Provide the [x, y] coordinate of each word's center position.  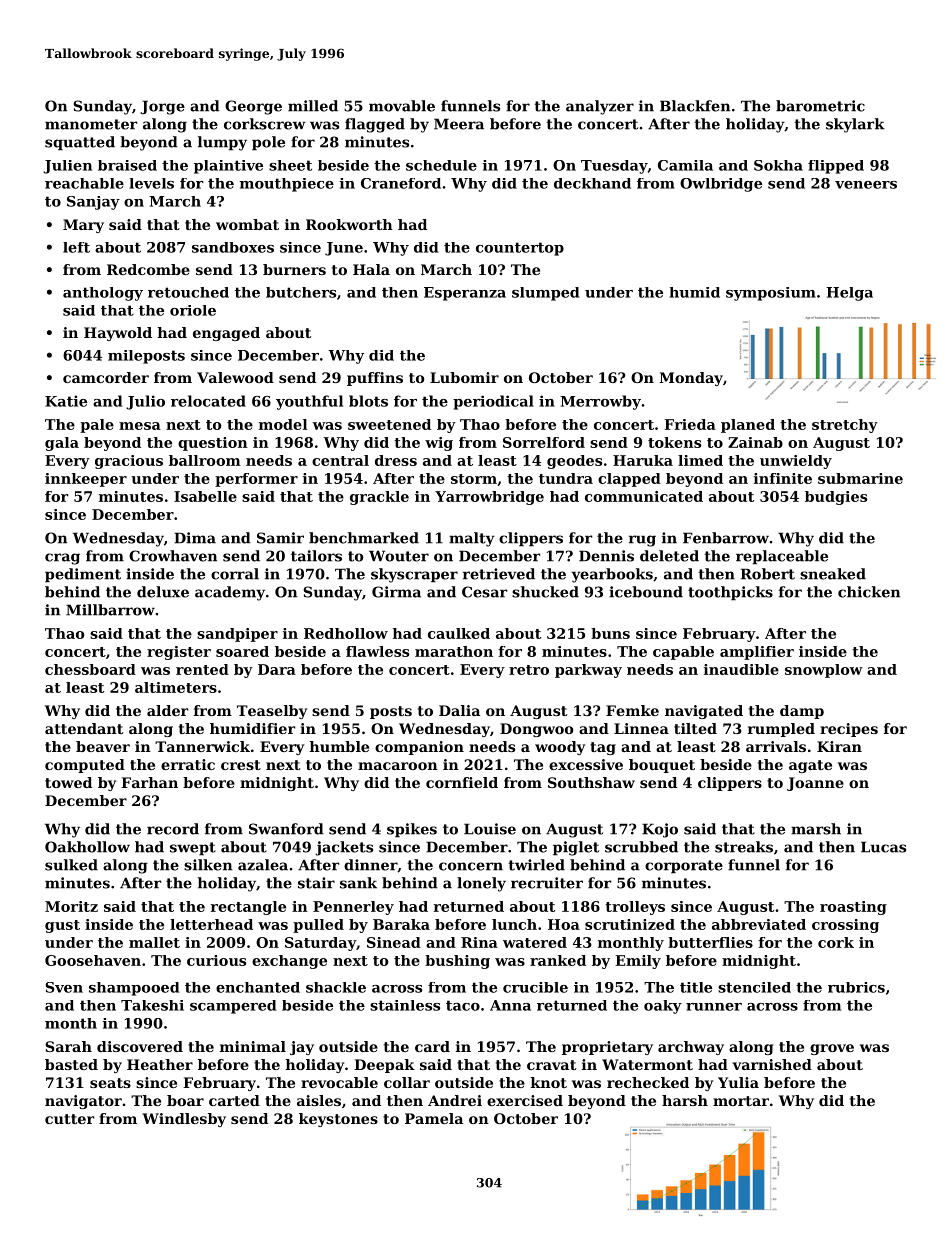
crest [241, 765]
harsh [685, 1100]
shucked [545, 592]
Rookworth [349, 224]
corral [235, 574]
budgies [836, 498]
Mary [83, 226]
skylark [855, 125]
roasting [853, 908]
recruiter [547, 883]
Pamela [434, 1118]
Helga [849, 294]
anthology [103, 294]
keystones [338, 1120]
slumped [545, 294]
